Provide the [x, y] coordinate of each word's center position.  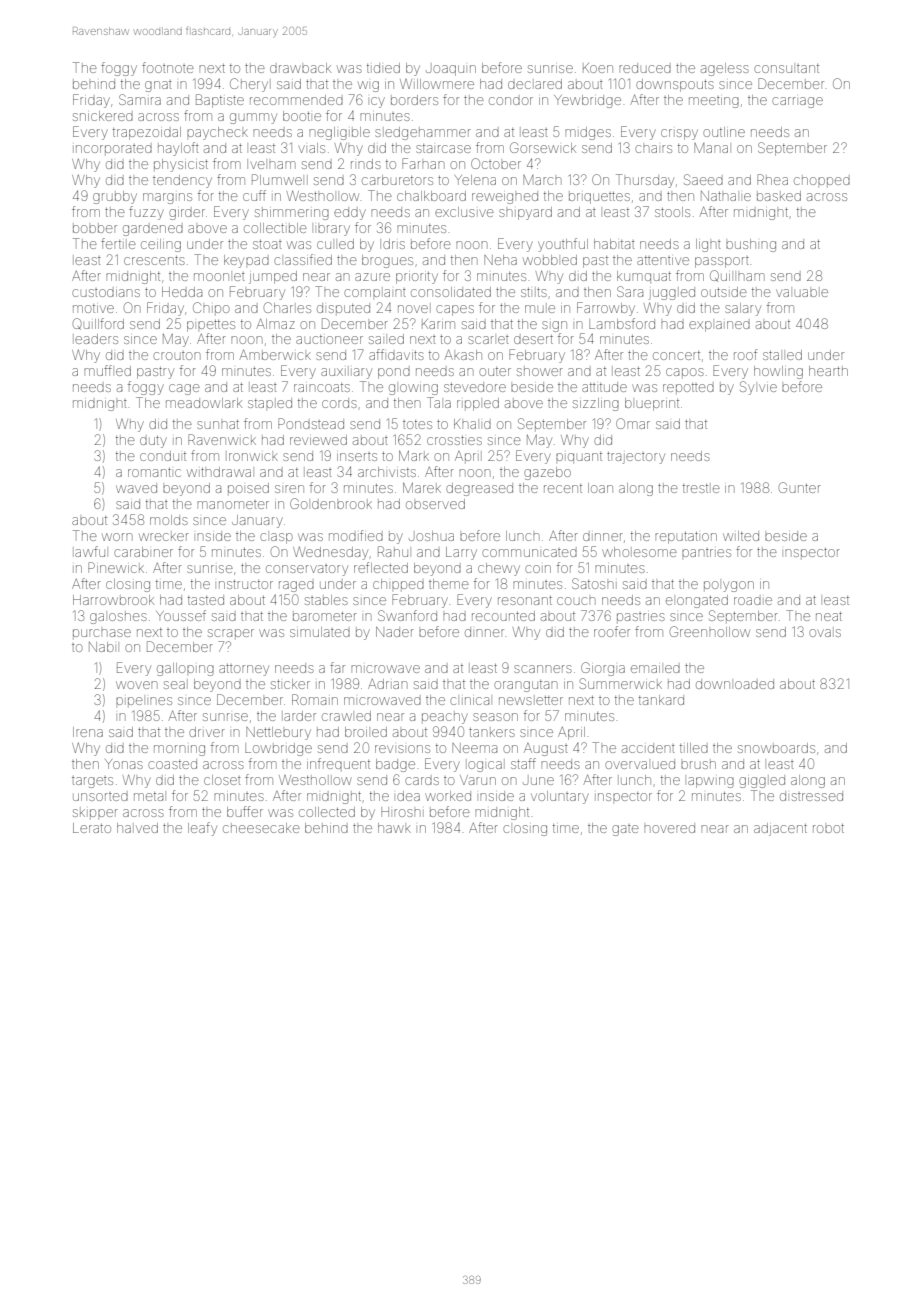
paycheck [217, 133]
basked [779, 196]
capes [455, 310]
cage [184, 389]
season [495, 717]
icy [378, 102]
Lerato [92, 828]
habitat [614, 244]
